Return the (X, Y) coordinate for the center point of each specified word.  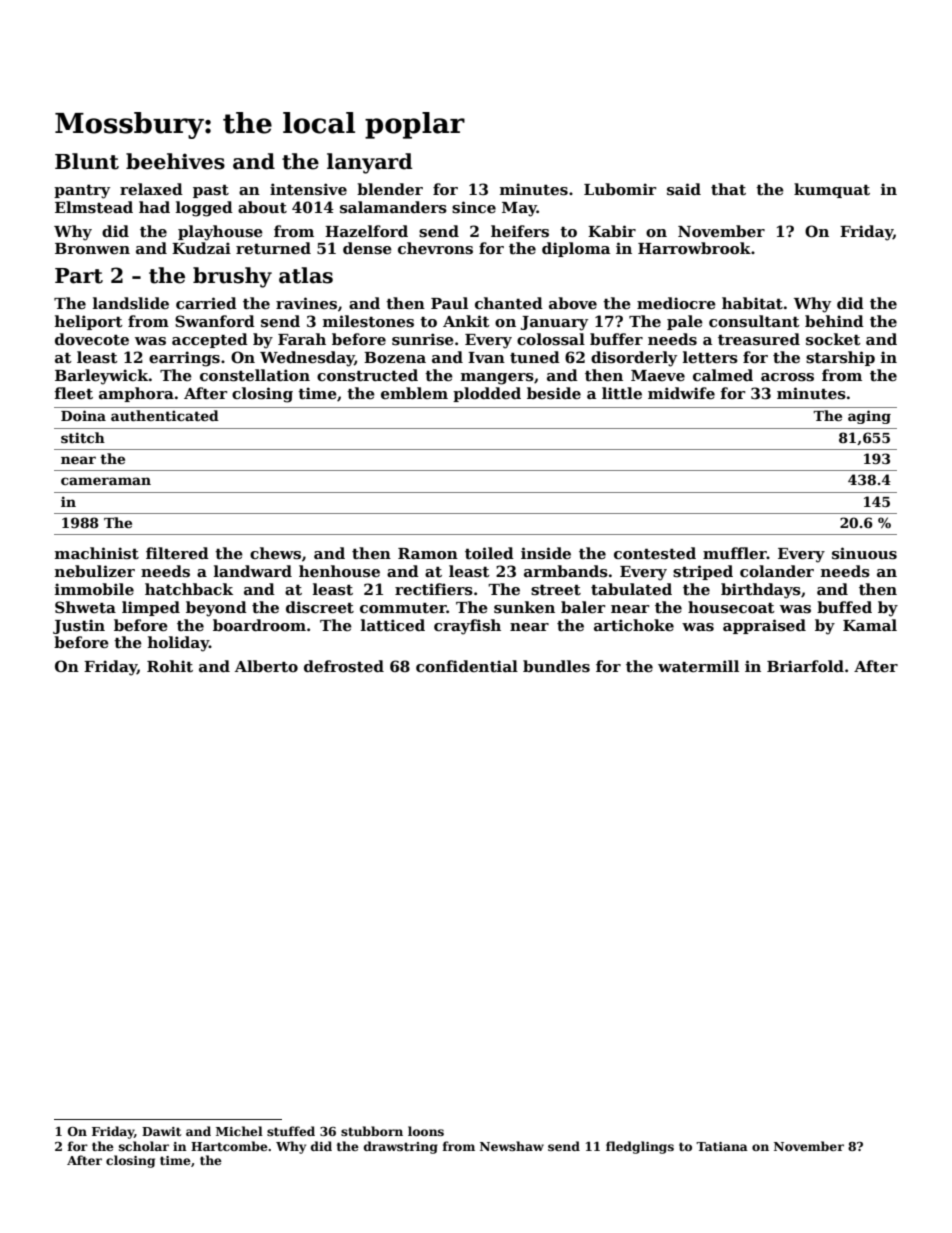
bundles (556, 666)
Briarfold (805, 666)
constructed (367, 375)
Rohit (170, 666)
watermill (698, 666)
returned (273, 248)
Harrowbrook (694, 248)
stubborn (372, 1131)
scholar (144, 1146)
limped (151, 608)
